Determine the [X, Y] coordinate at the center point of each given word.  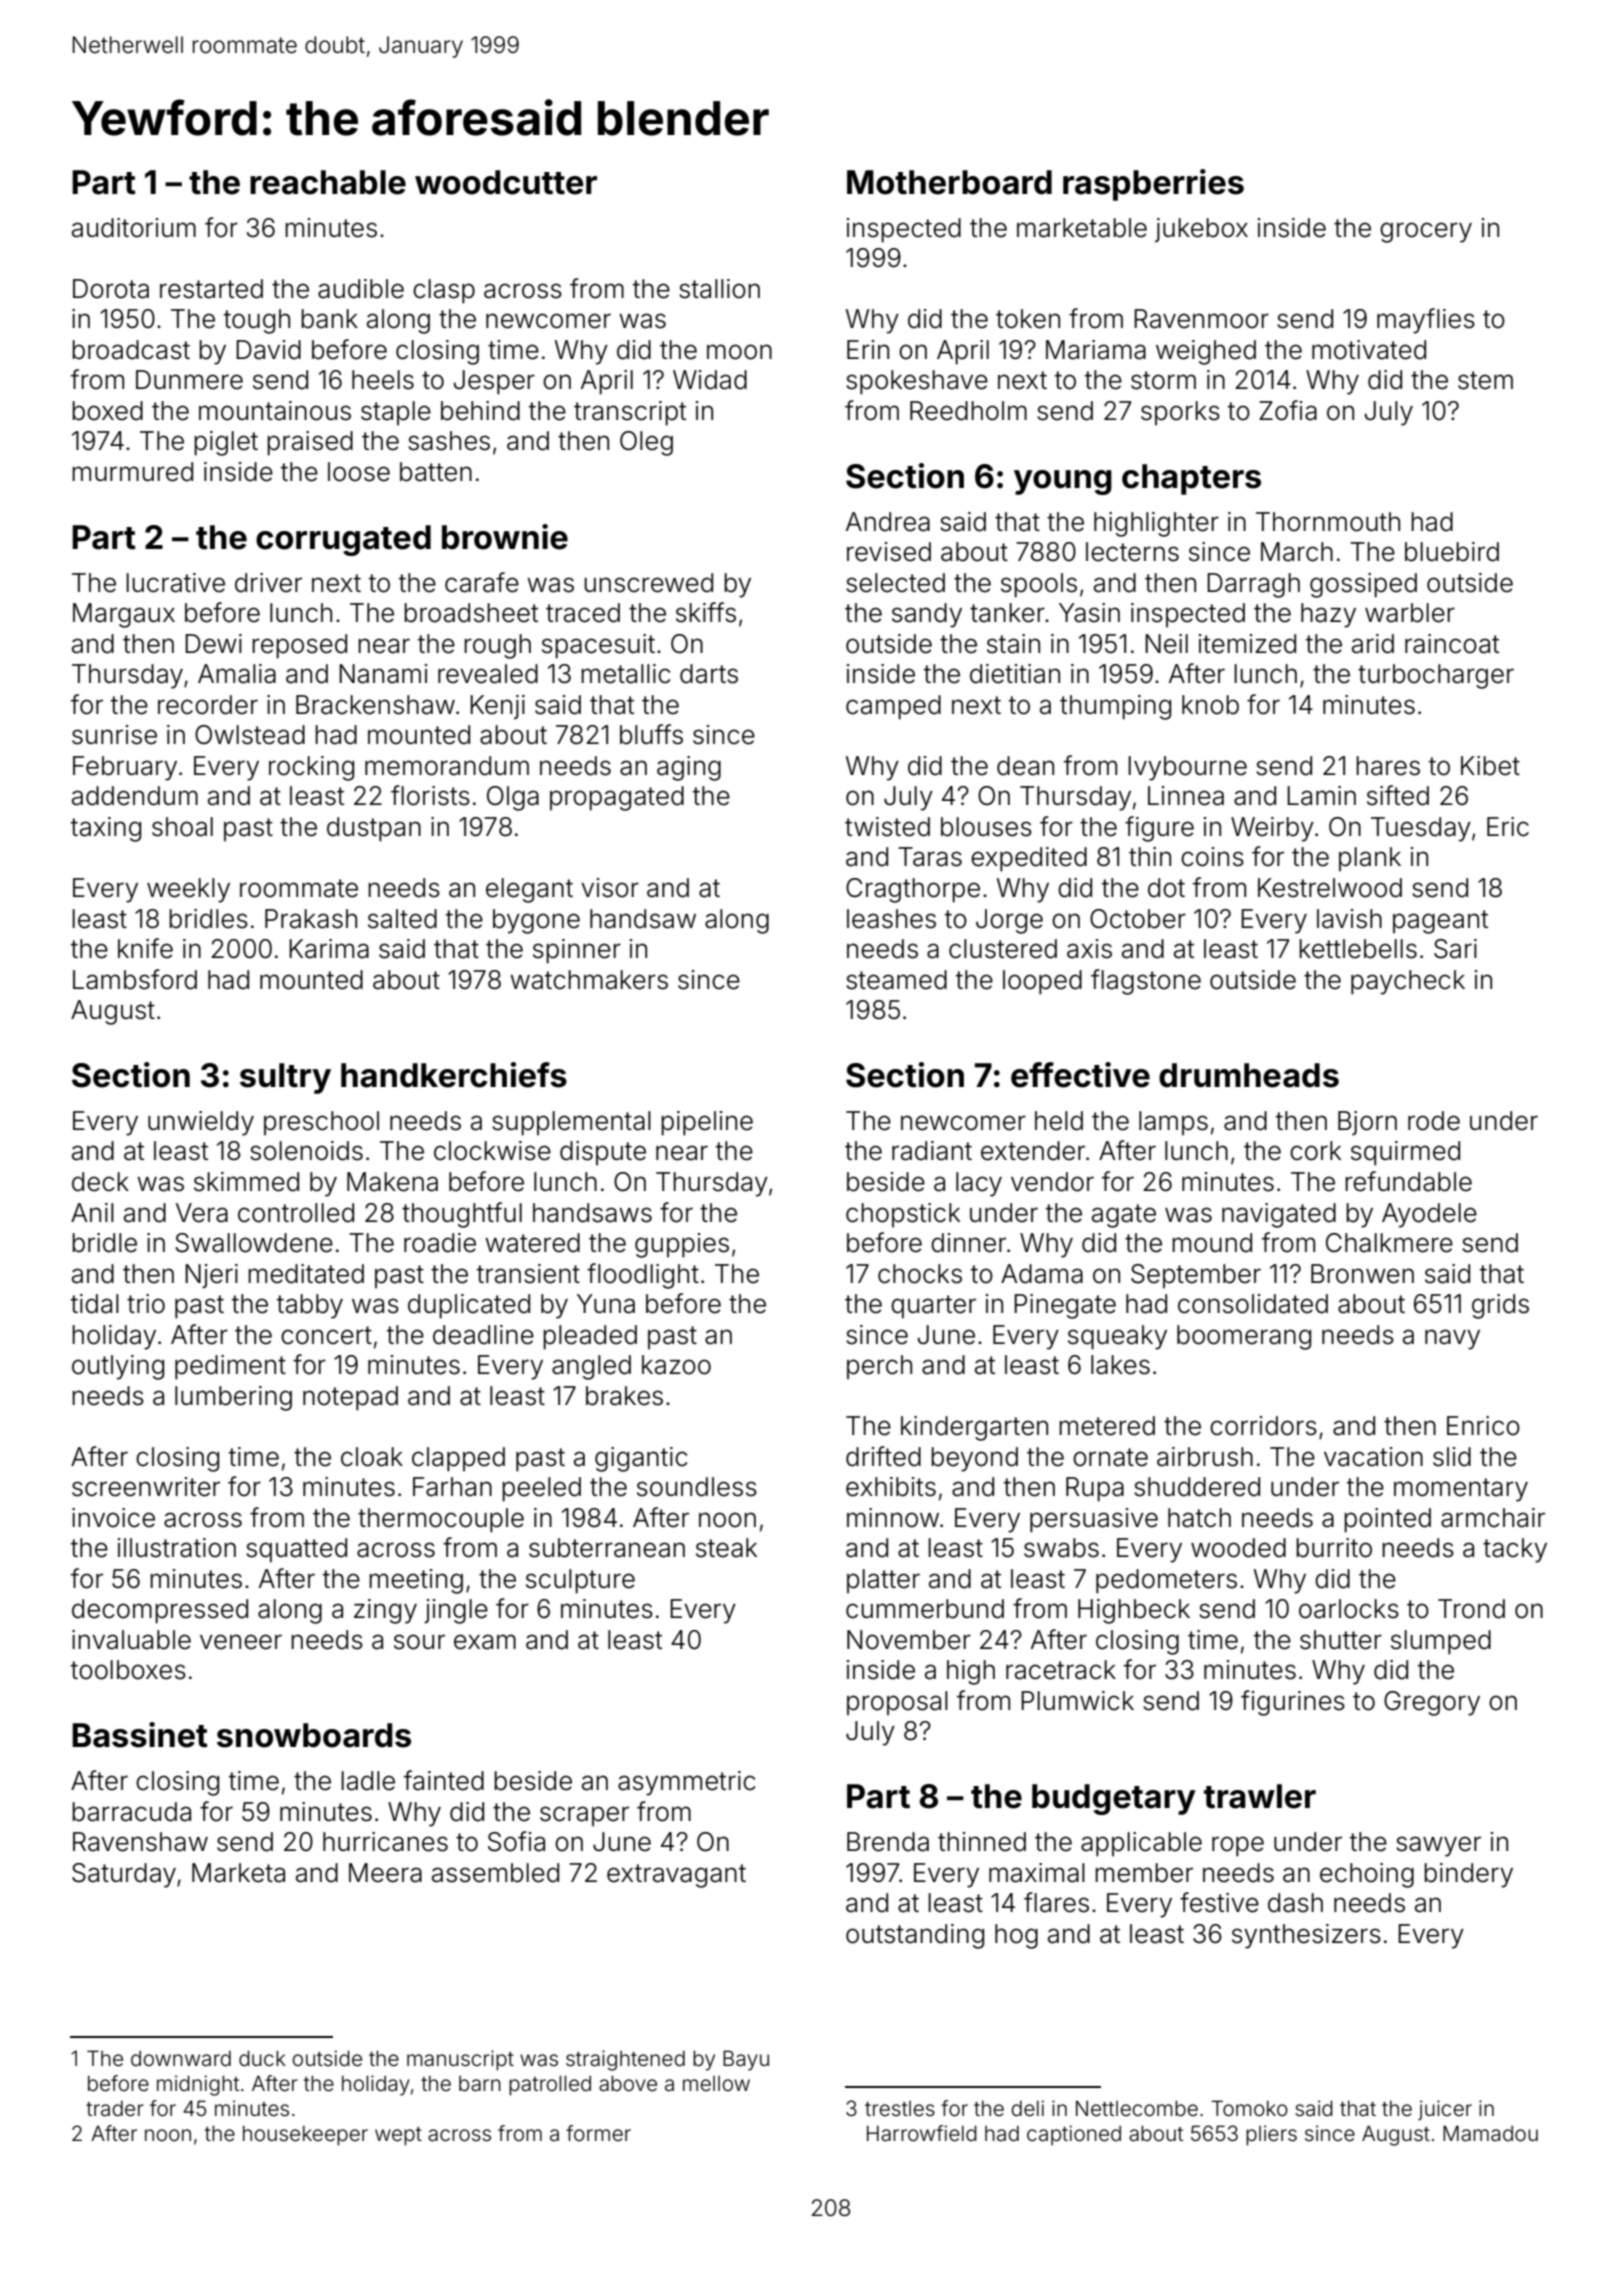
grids [1500, 1306]
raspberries [1153, 185]
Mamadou [1490, 2133]
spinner [577, 951]
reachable [328, 182]
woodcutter [506, 182]
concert [326, 1335]
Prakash [311, 919]
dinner [968, 1243]
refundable [1408, 1181]
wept [398, 2136]
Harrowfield [922, 2133]
